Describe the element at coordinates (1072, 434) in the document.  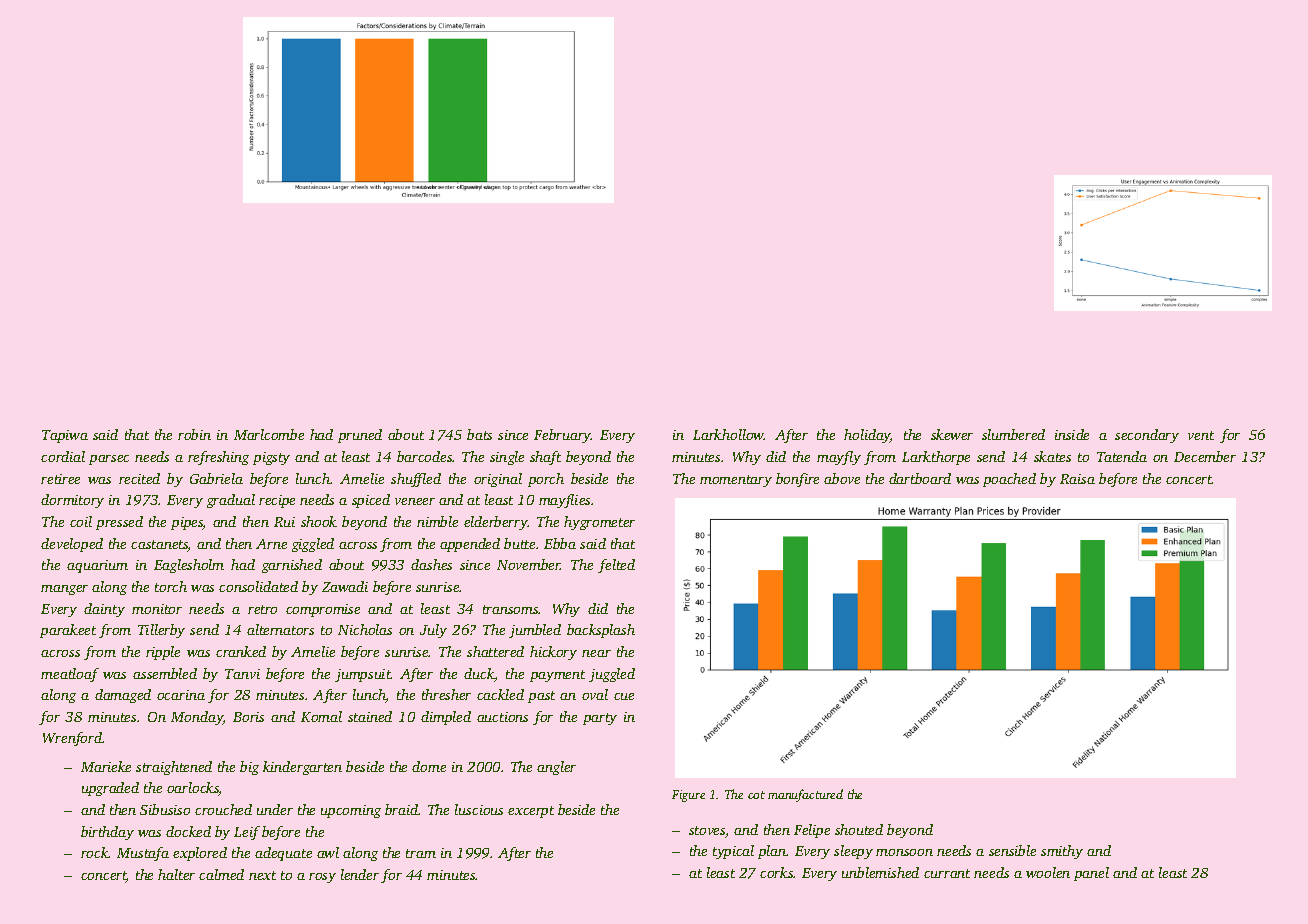
I see `inside` at that location.
